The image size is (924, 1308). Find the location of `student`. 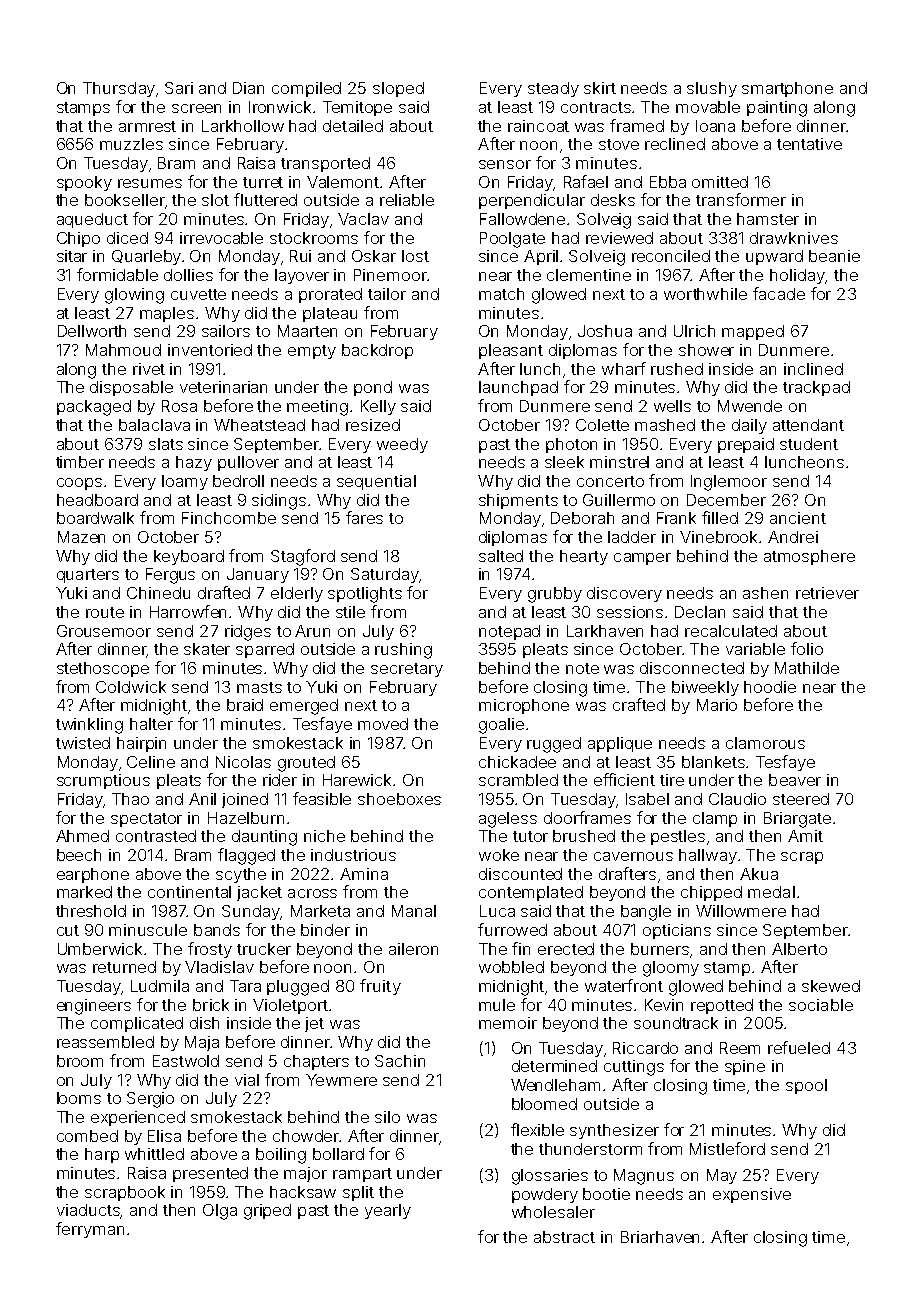

student is located at coordinates (809, 444).
